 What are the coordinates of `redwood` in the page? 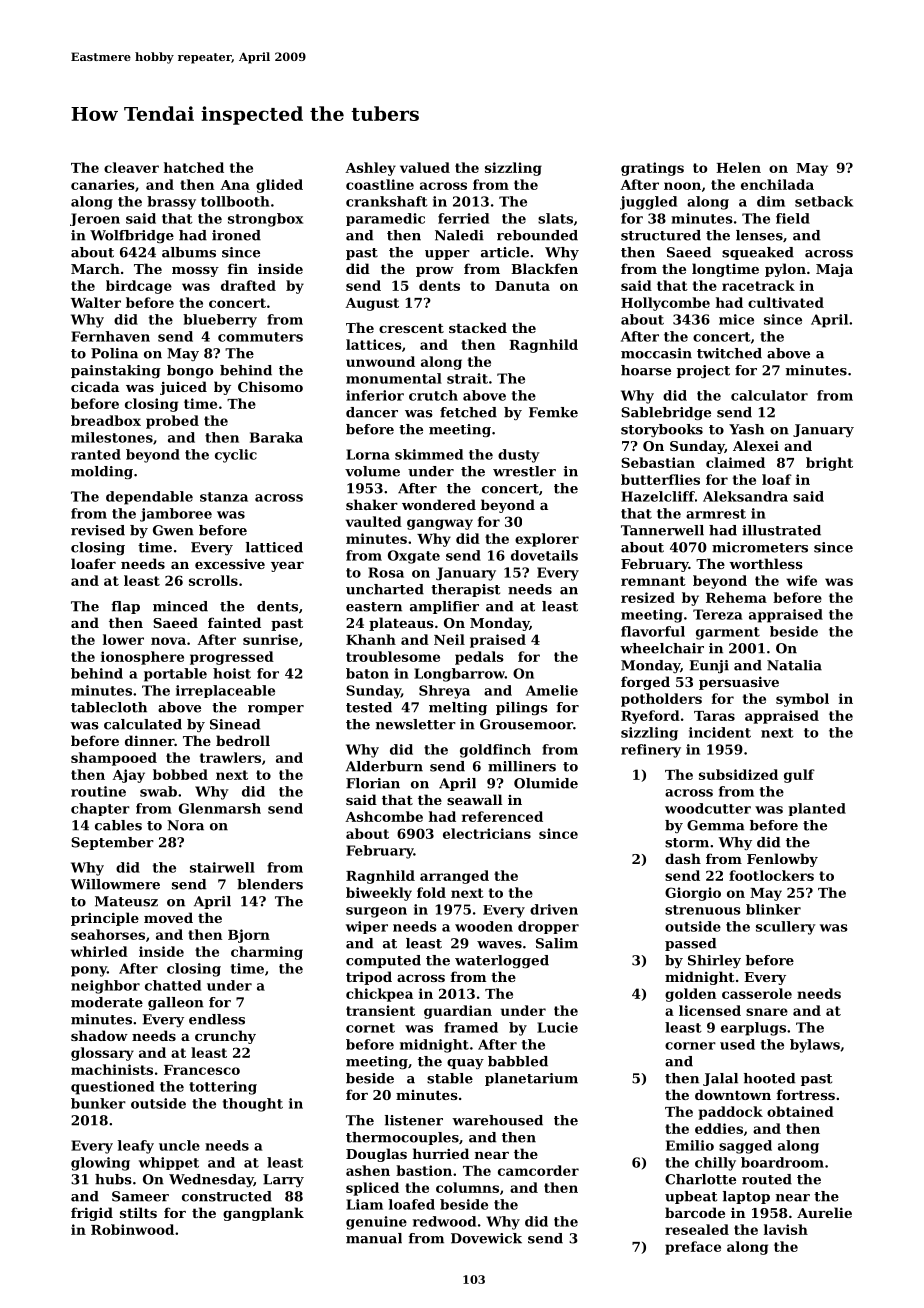 It's located at (444, 1221).
